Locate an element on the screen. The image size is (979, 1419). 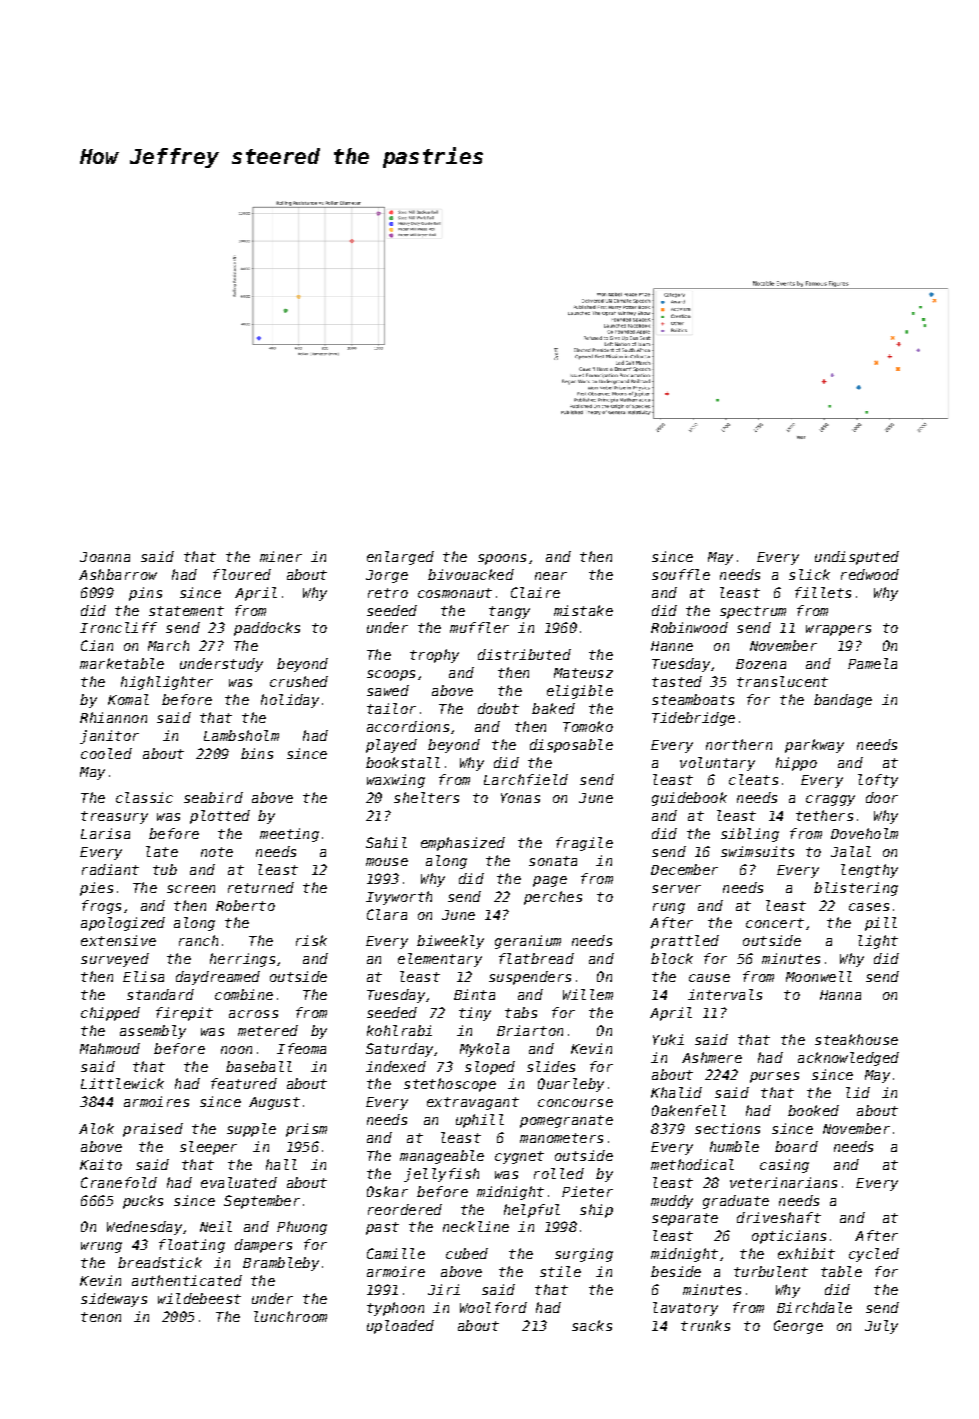
cause is located at coordinates (709, 978).
